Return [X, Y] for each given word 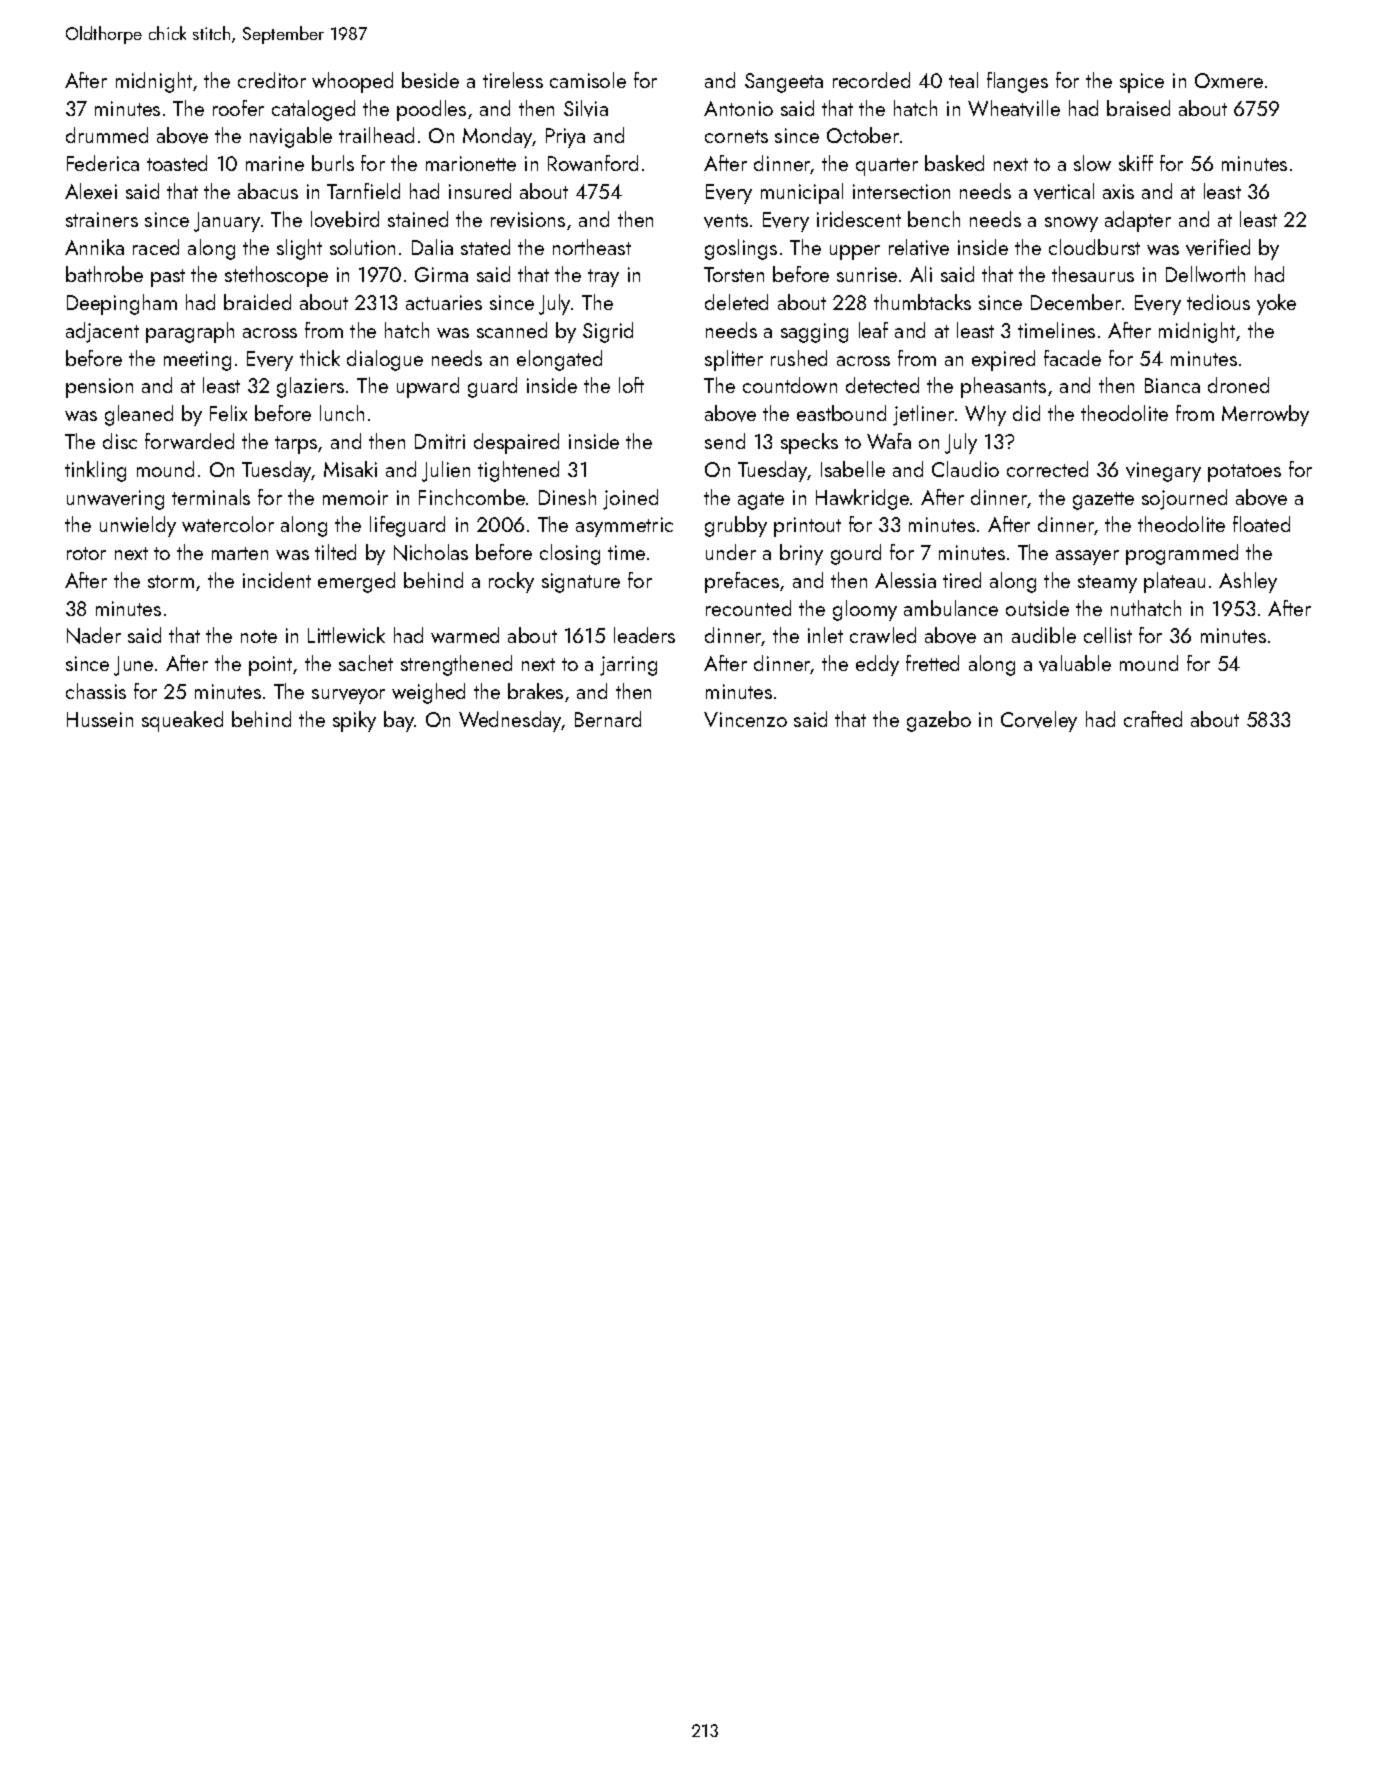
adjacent [102, 332]
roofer [238, 108]
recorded [871, 80]
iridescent [859, 219]
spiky [354, 721]
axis [1118, 191]
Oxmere [1229, 80]
